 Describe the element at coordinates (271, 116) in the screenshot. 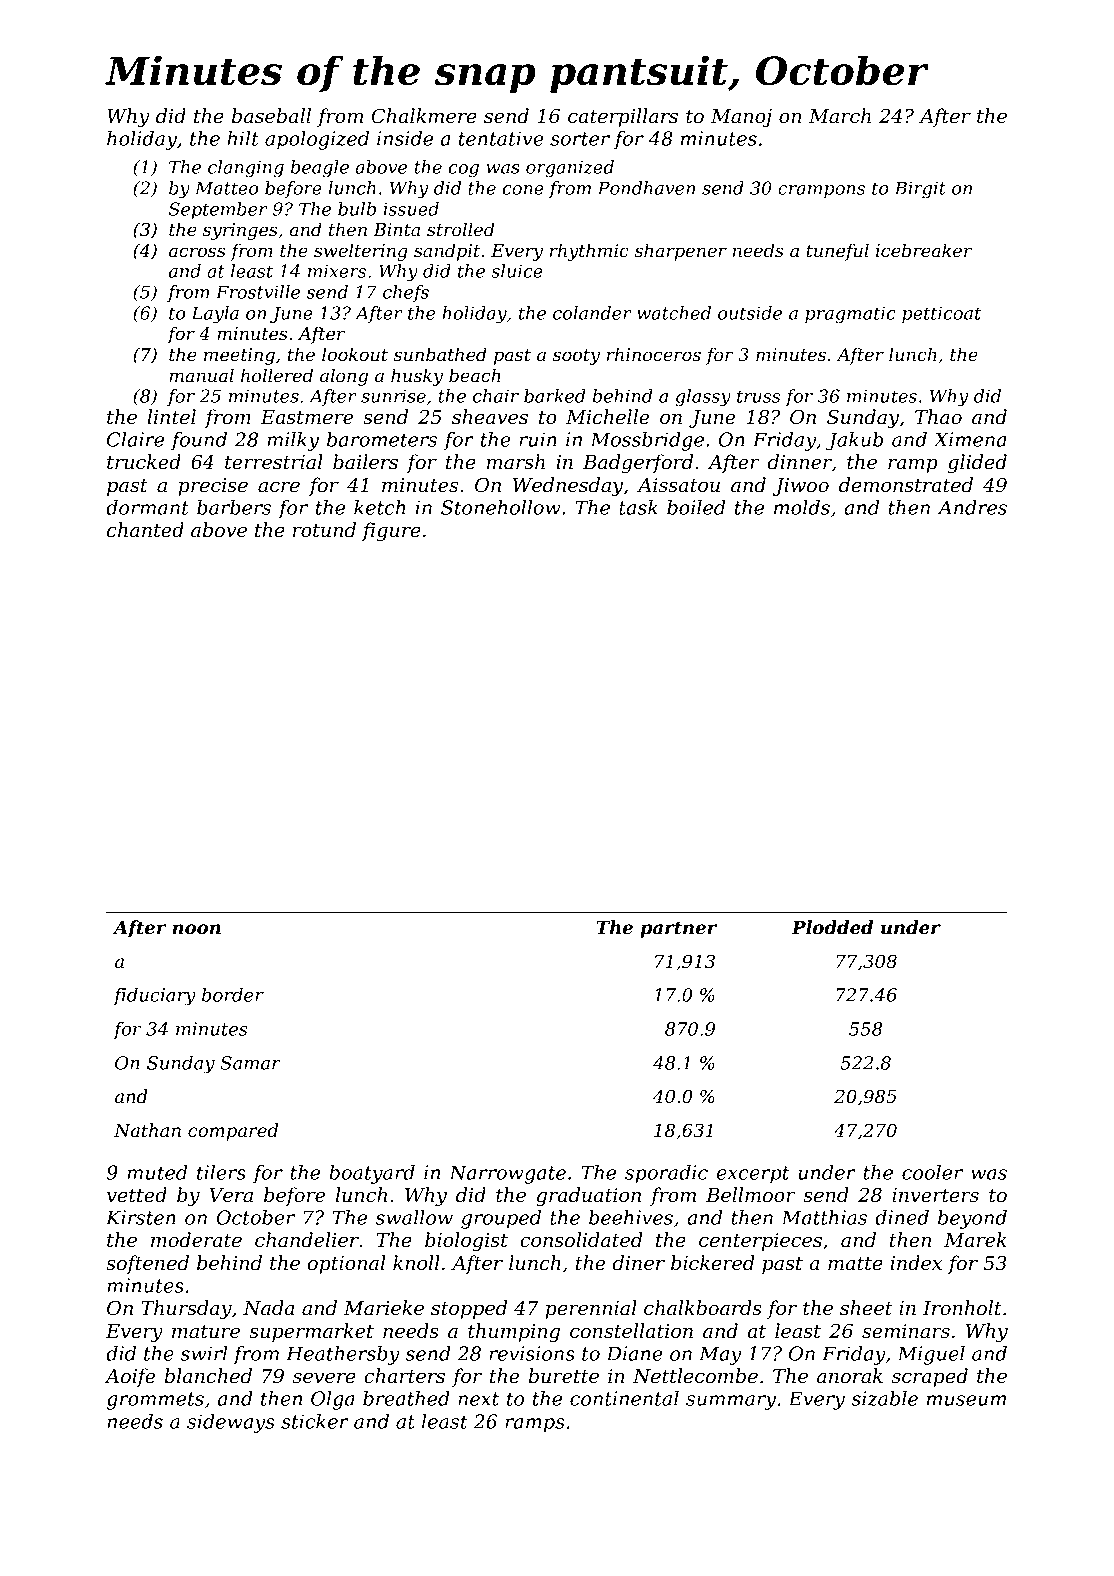

I see `baseball` at that location.
